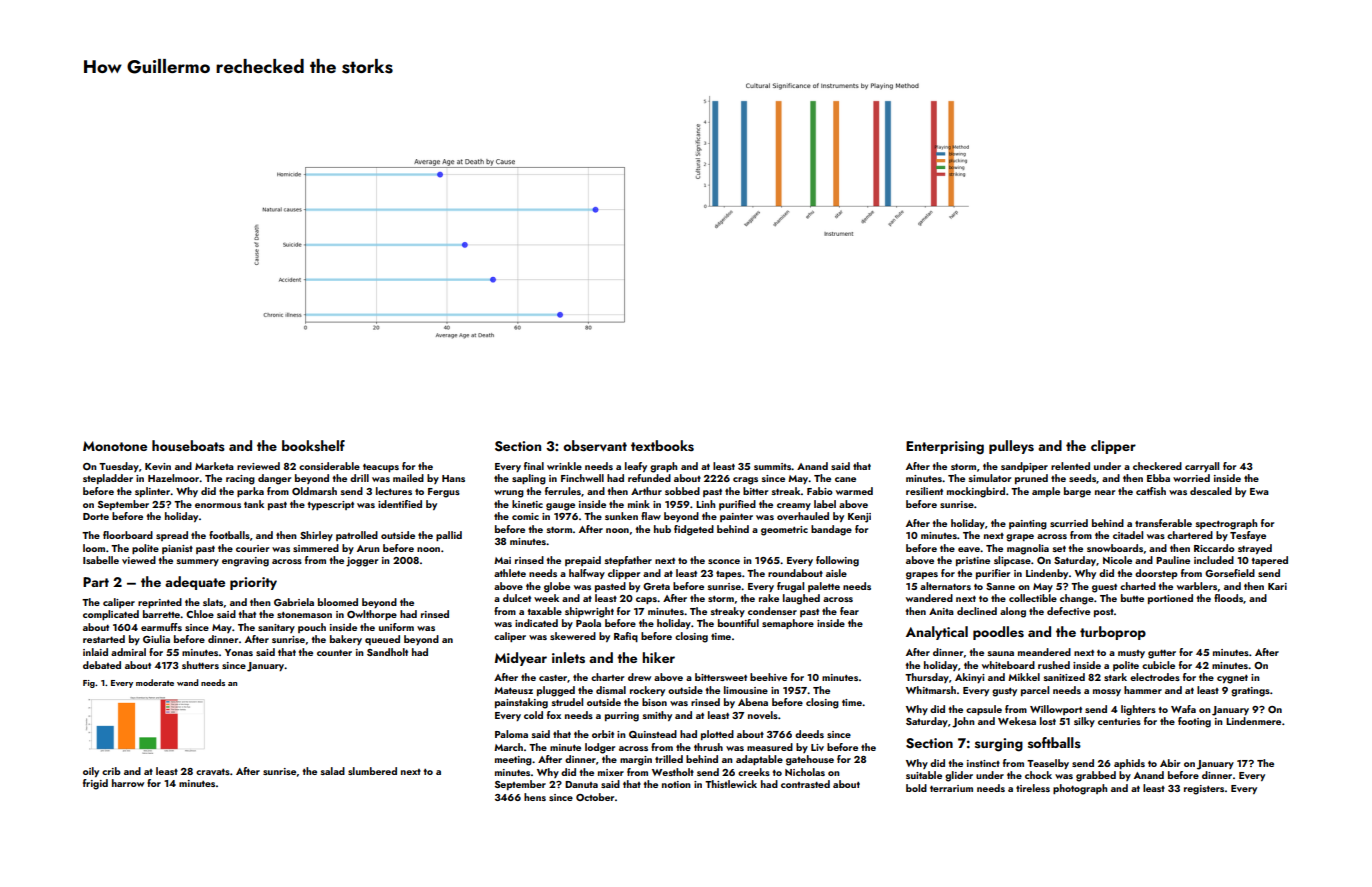 This image has width=1372, height=887. What do you see at coordinates (649, 478) in the image?
I see `refunded` at bounding box center [649, 478].
